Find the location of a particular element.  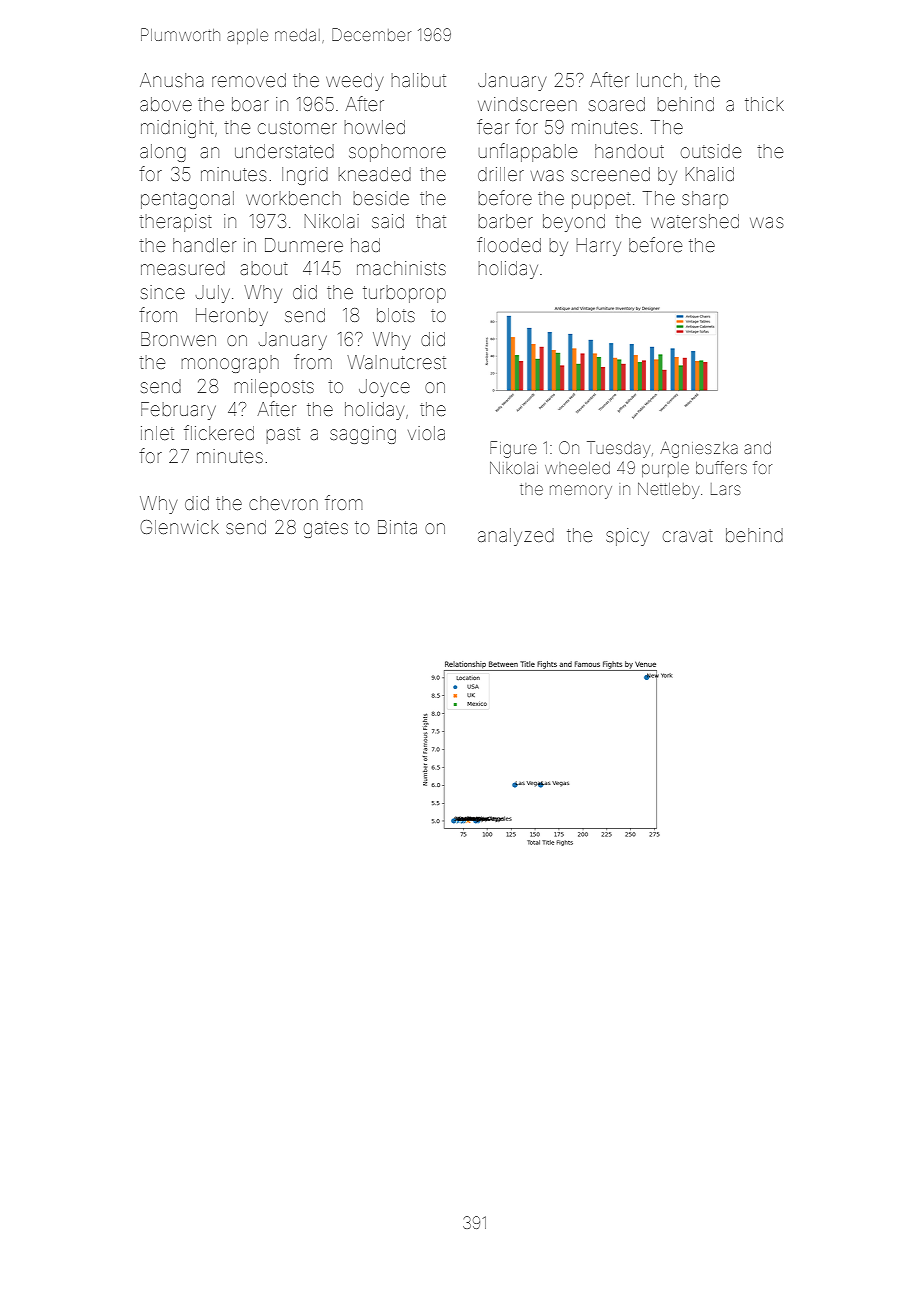

Figure is located at coordinates (513, 449).
